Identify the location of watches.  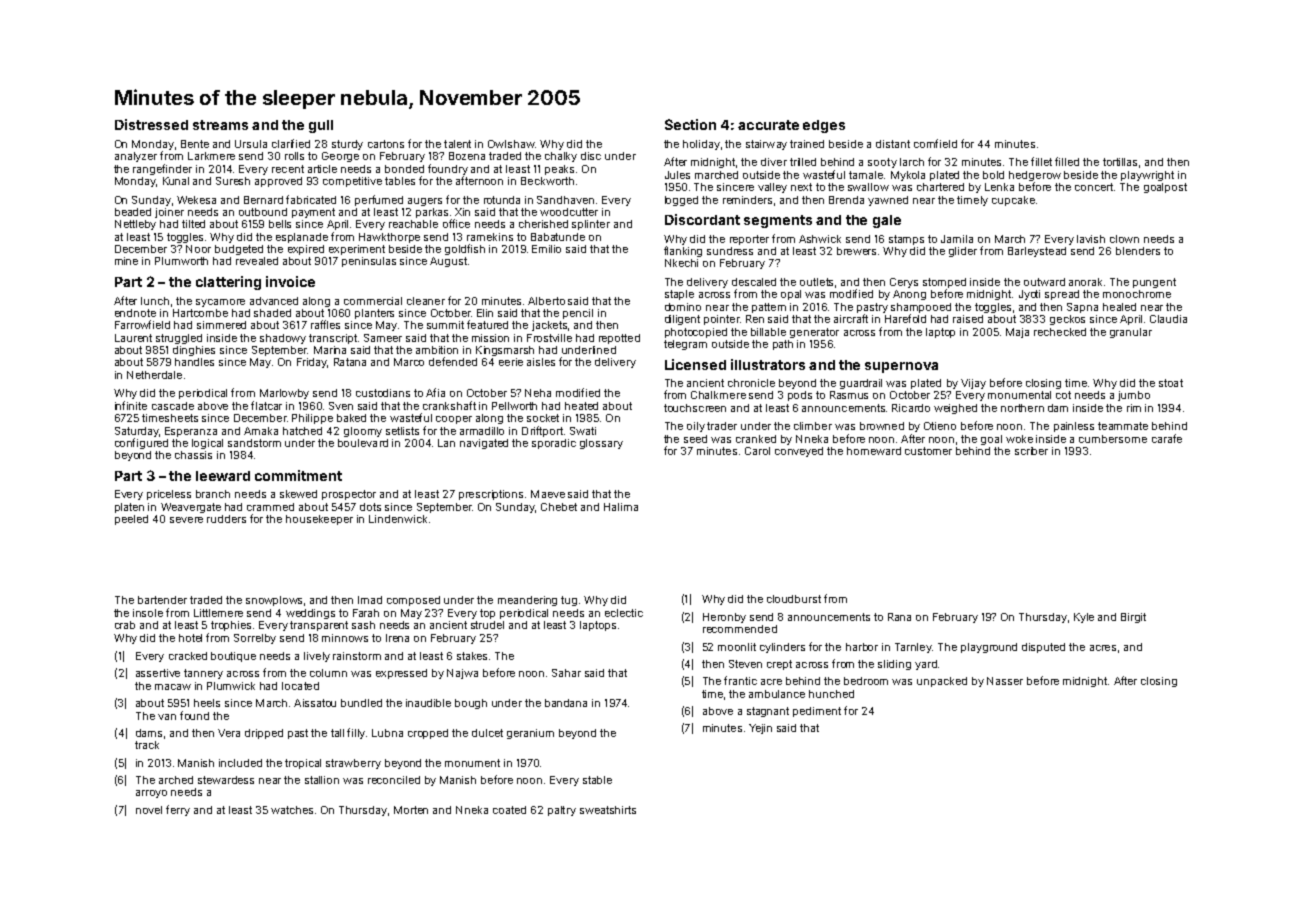
(292, 810).
